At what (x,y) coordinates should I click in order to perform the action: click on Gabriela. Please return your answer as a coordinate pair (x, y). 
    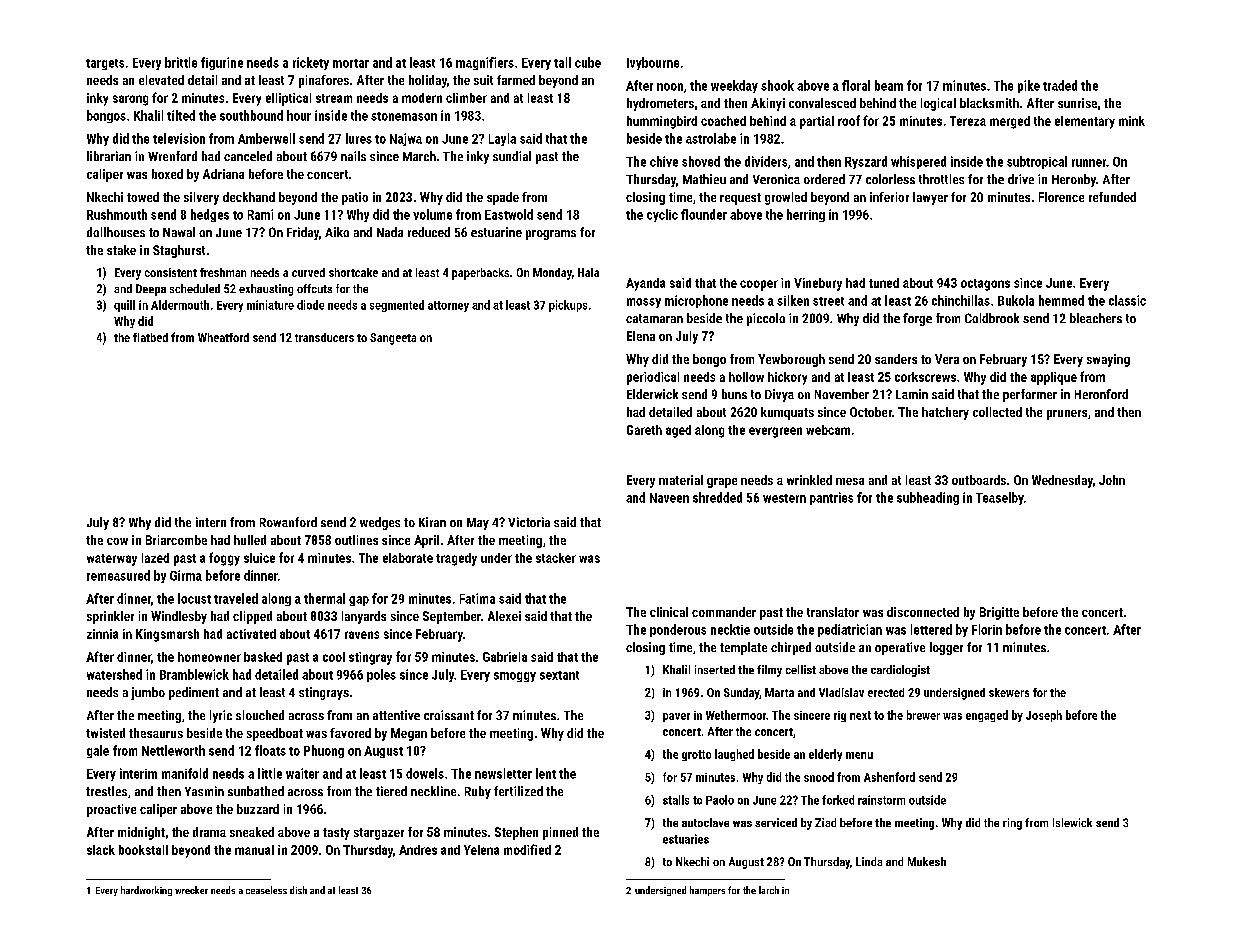
    Looking at the image, I should click on (505, 657).
